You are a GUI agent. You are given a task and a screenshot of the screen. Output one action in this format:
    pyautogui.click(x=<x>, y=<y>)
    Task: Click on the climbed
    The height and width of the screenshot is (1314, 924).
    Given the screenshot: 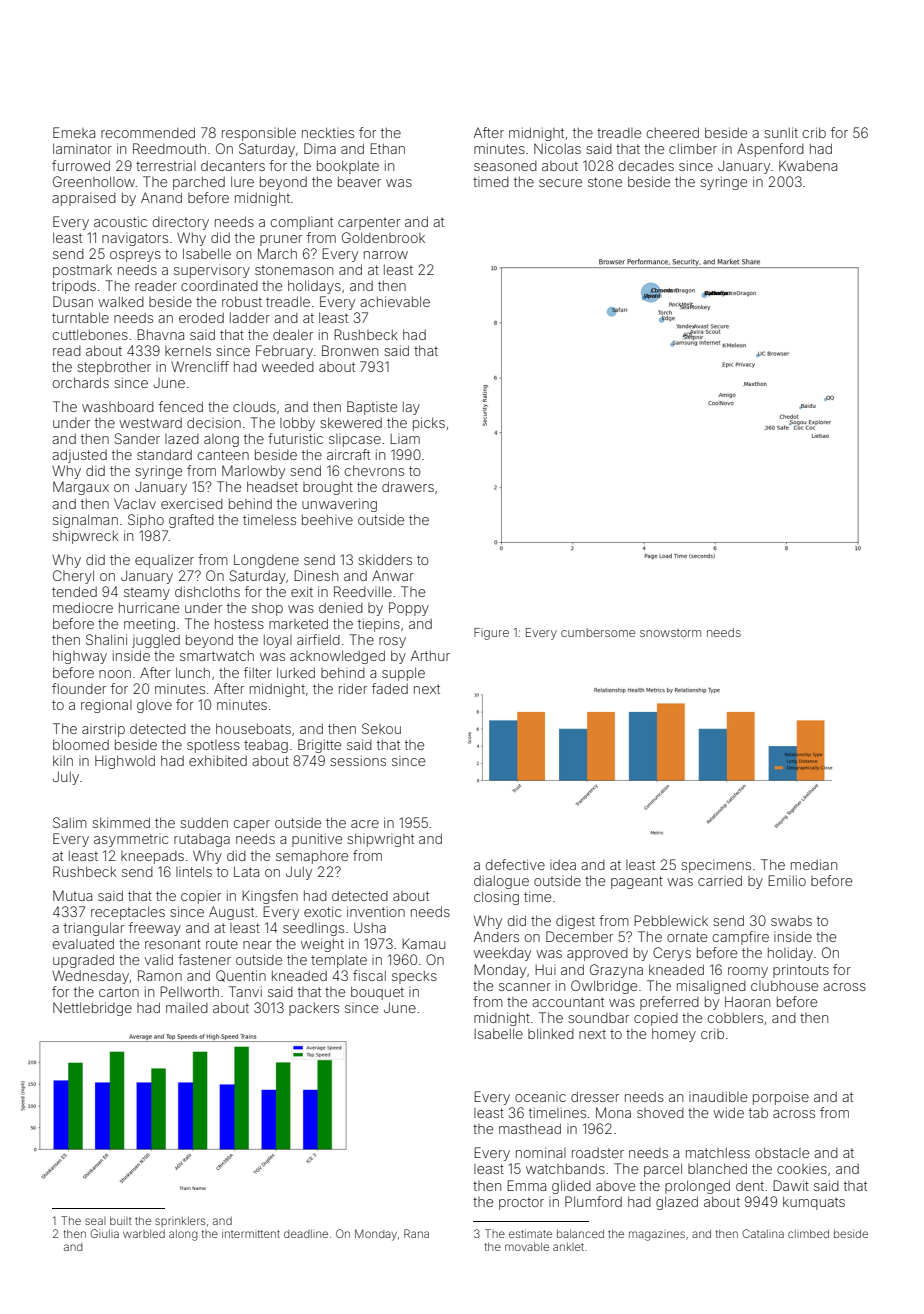 What is the action you would take?
    pyautogui.click(x=808, y=1234)
